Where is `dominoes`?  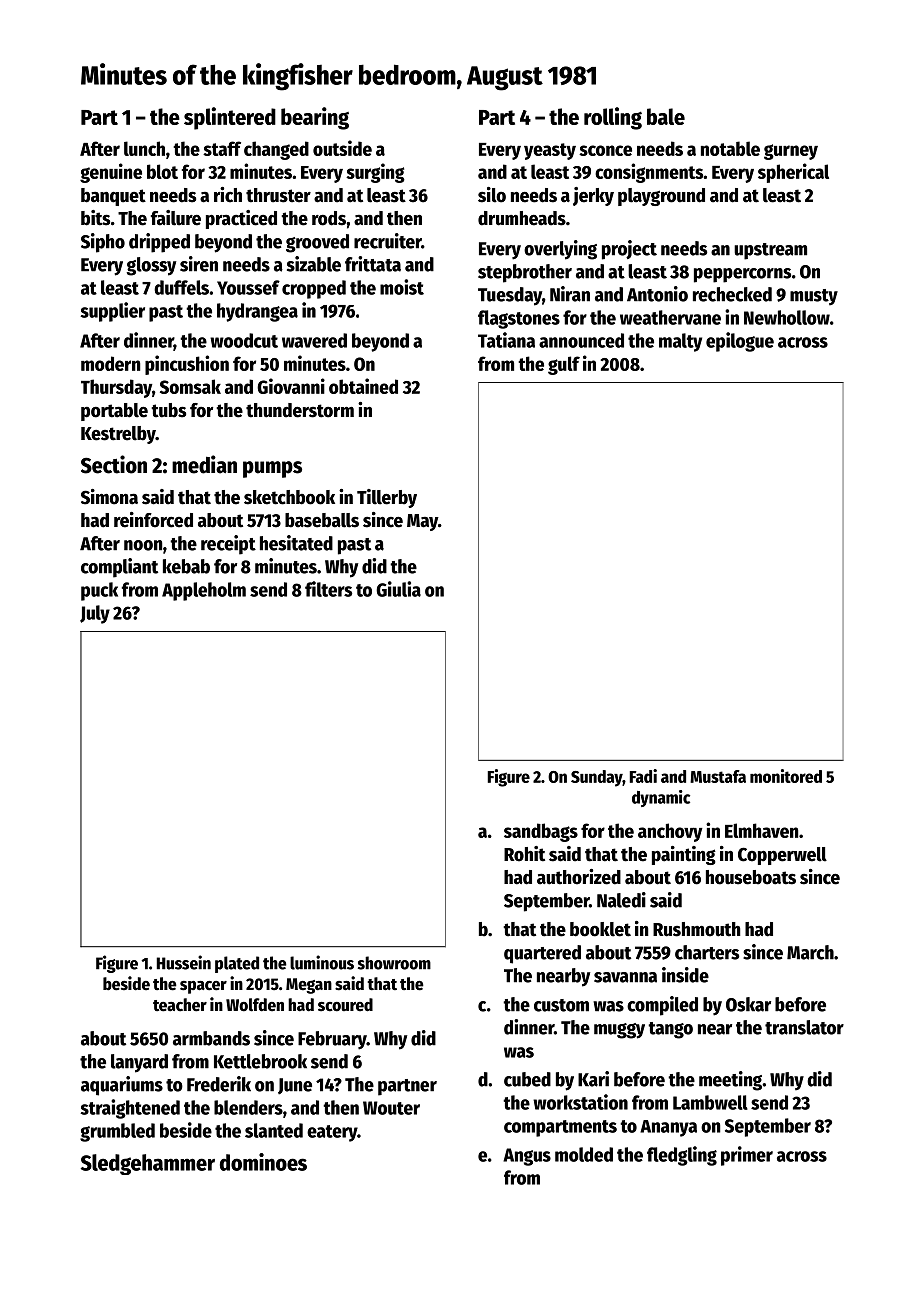
dominoes is located at coordinates (263, 1162).
